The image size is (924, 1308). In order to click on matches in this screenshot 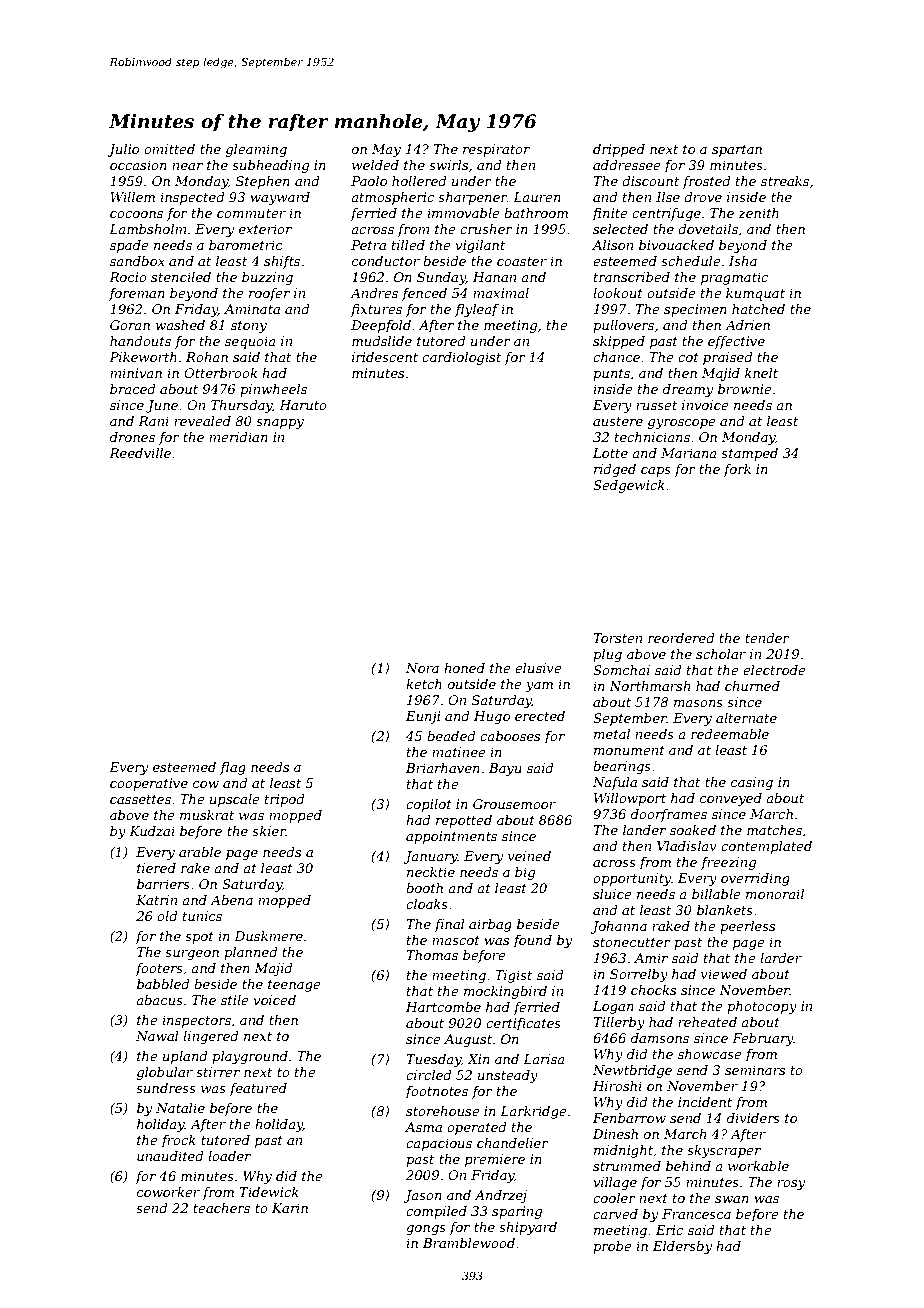, I will do `click(774, 830)`.
